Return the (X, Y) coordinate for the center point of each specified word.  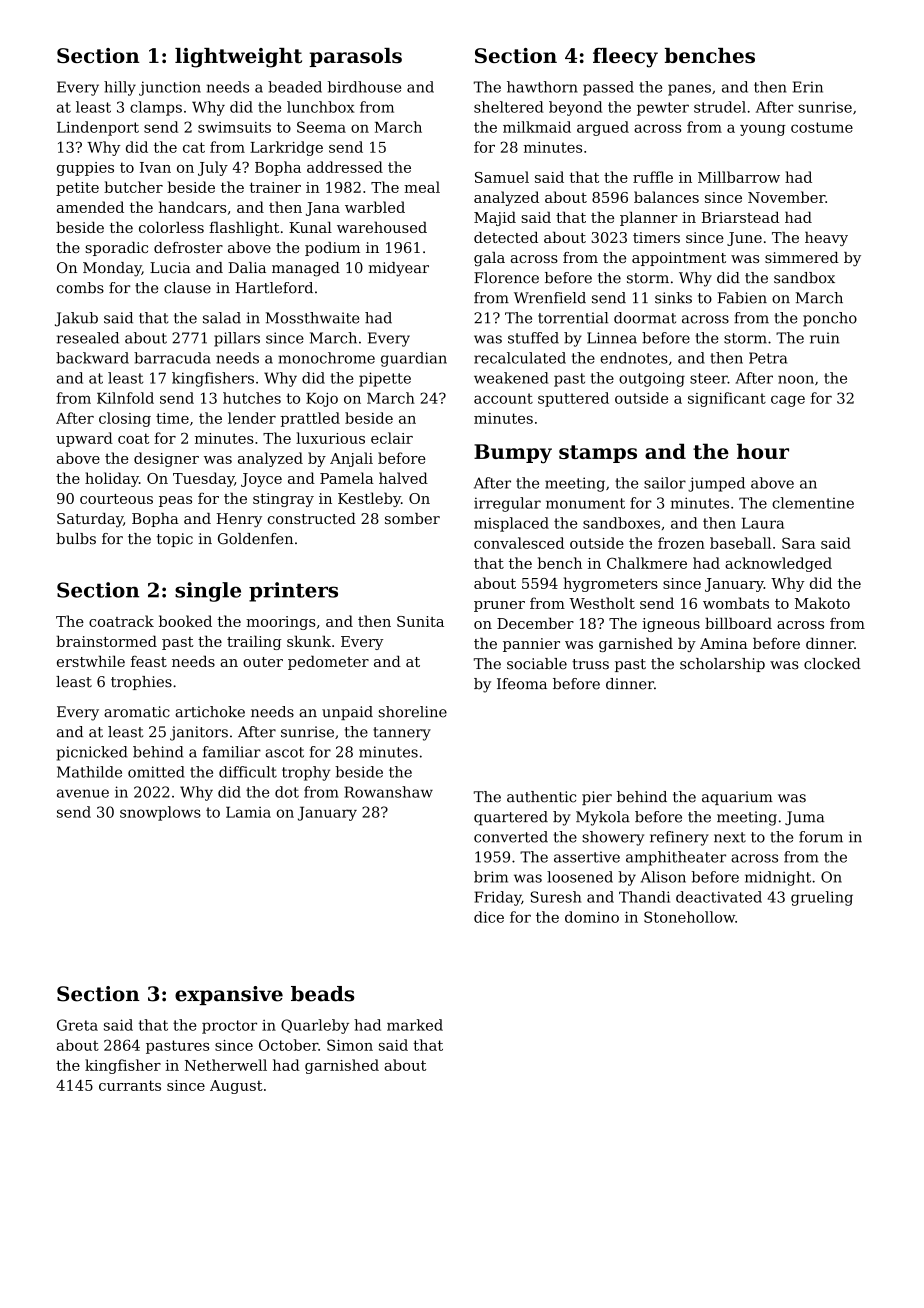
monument (585, 503)
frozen (681, 543)
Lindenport (98, 128)
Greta (77, 1025)
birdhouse (364, 87)
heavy (826, 238)
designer (166, 459)
